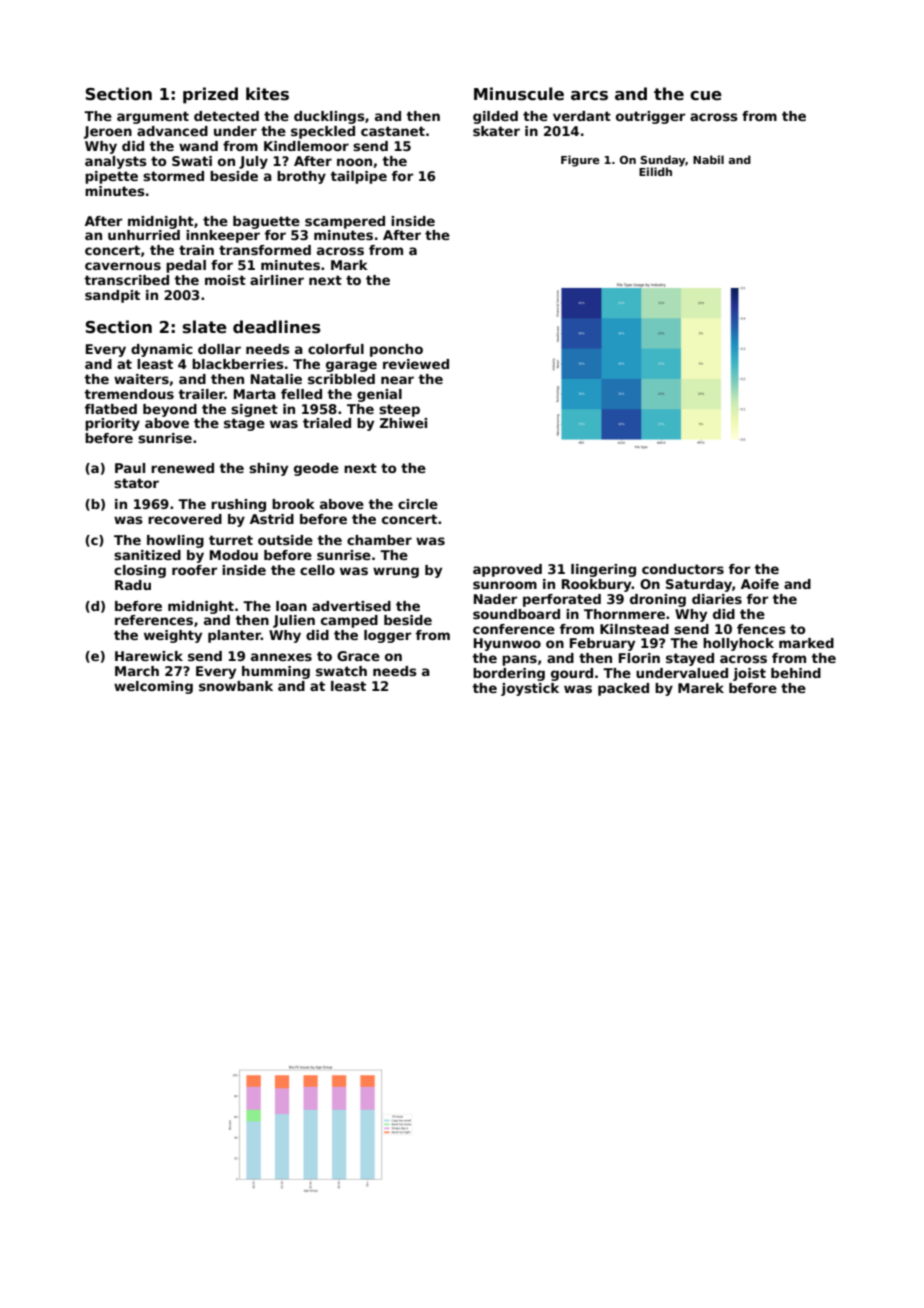 The width and height of the screenshot is (924, 1308). What do you see at coordinates (149, 656) in the screenshot?
I see `Harewick` at bounding box center [149, 656].
